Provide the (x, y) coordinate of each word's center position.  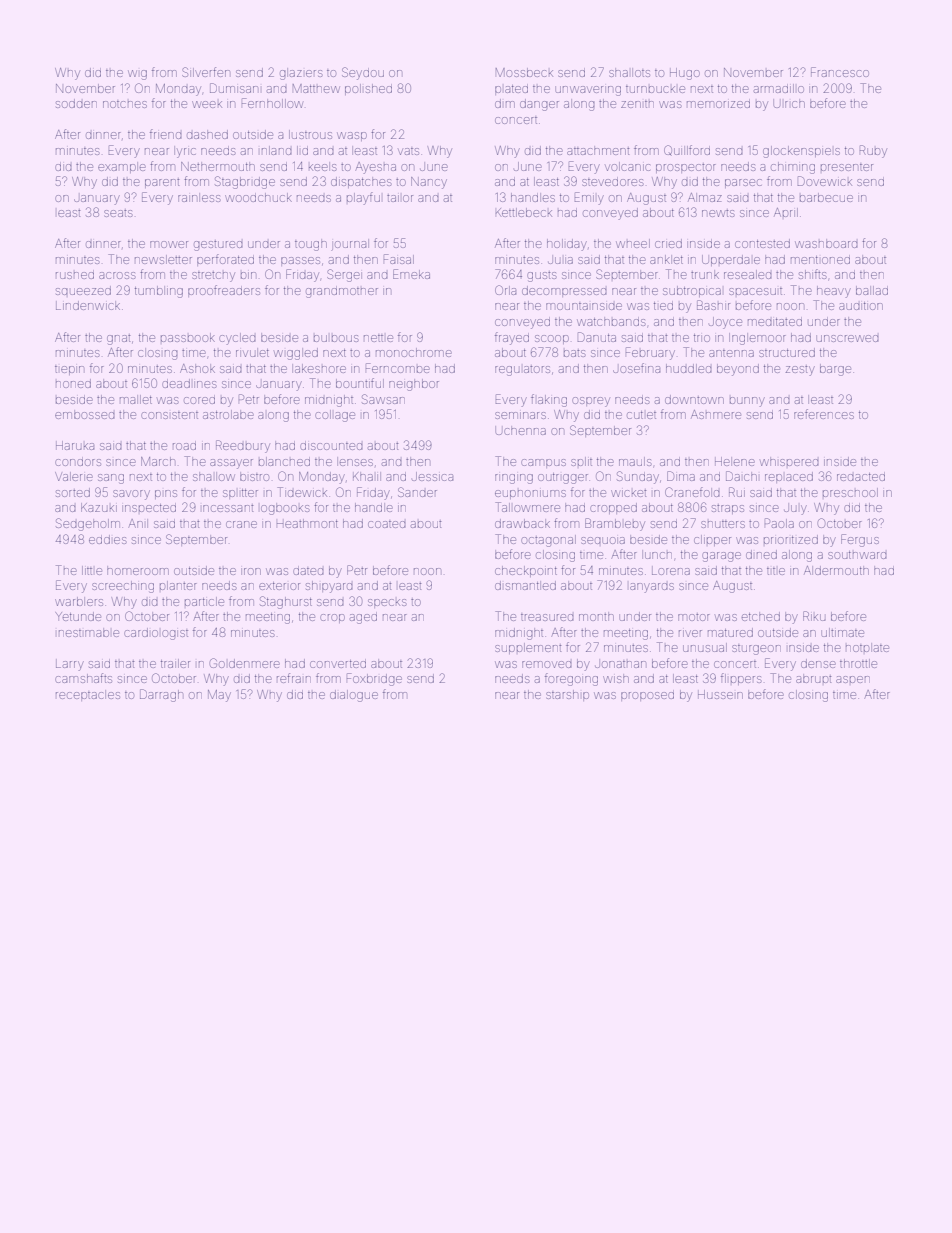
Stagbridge (245, 182)
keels (323, 166)
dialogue (354, 696)
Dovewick (825, 181)
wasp (352, 136)
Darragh (161, 695)
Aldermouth (836, 570)
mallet (136, 399)
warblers (79, 601)
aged (363, 618)
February (650, 353)
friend (166, 134)
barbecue (826, 197)
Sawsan (383, 399)
